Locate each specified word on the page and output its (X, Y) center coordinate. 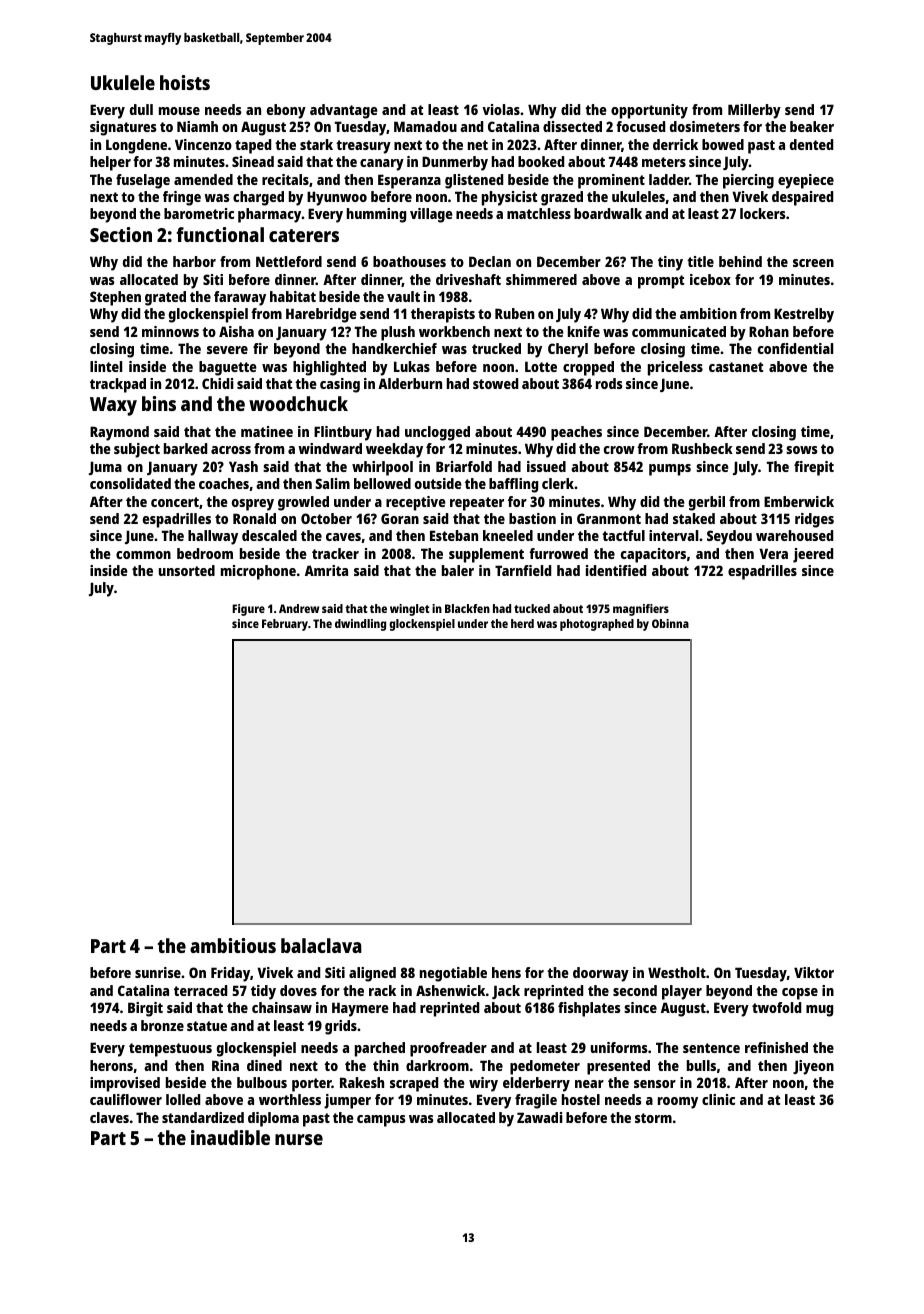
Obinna (670, 623)
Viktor (814, 972)
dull (141, 109)
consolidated (130, 483)
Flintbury (343, 433)
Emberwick (799, 501)
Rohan (769, 331)
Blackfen (467, 608)
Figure (248, 610)
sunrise (158, 972)
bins (159, 403)
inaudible (230, 1137)
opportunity (649, 111)
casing (340, 385)
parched (380, 1049)
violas (501, 109)
